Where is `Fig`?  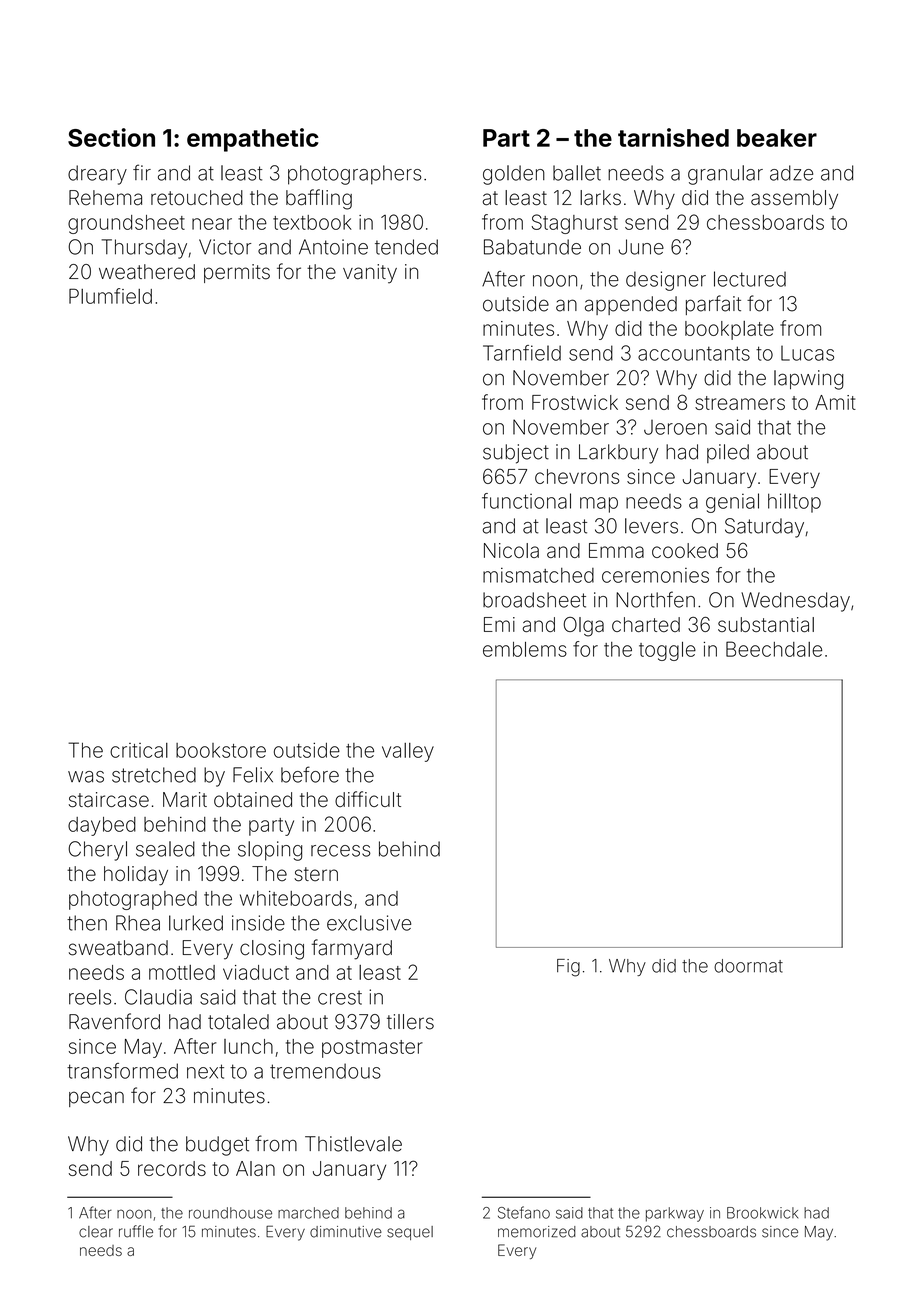
Fig is located at coordinates (568, 968).
